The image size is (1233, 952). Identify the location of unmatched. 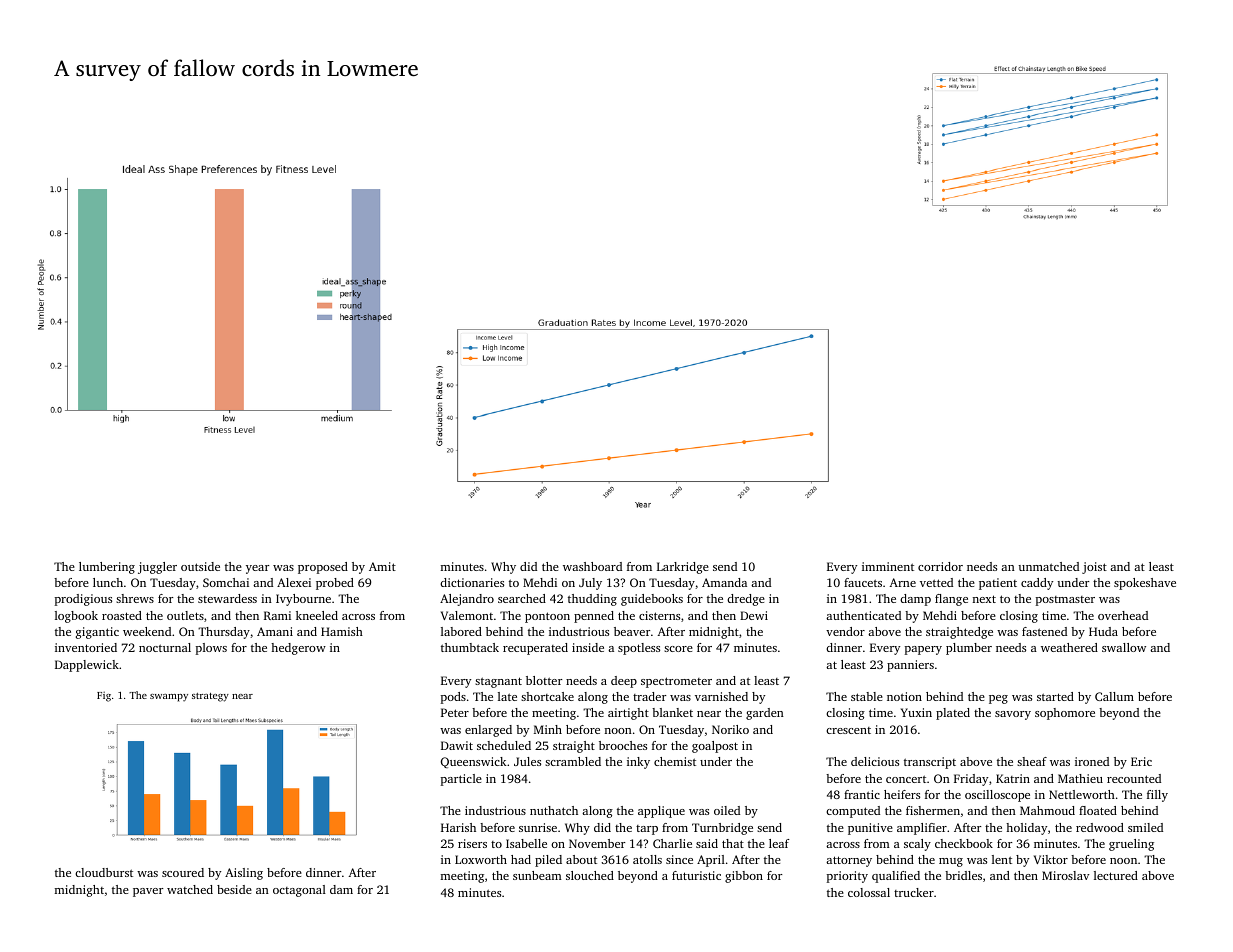
(1048, 566).
